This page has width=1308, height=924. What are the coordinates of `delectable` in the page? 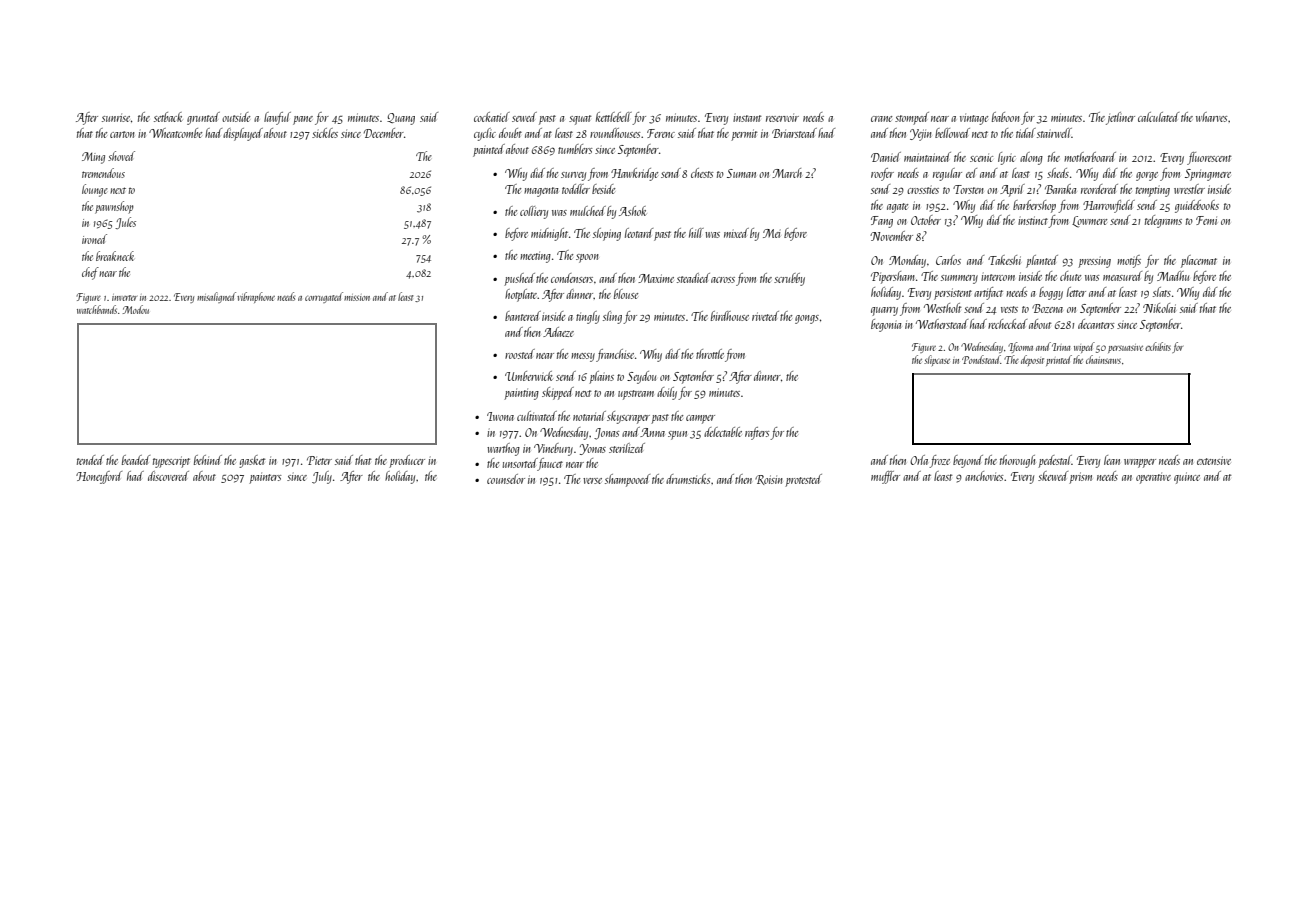 It's located at (723, 432).
